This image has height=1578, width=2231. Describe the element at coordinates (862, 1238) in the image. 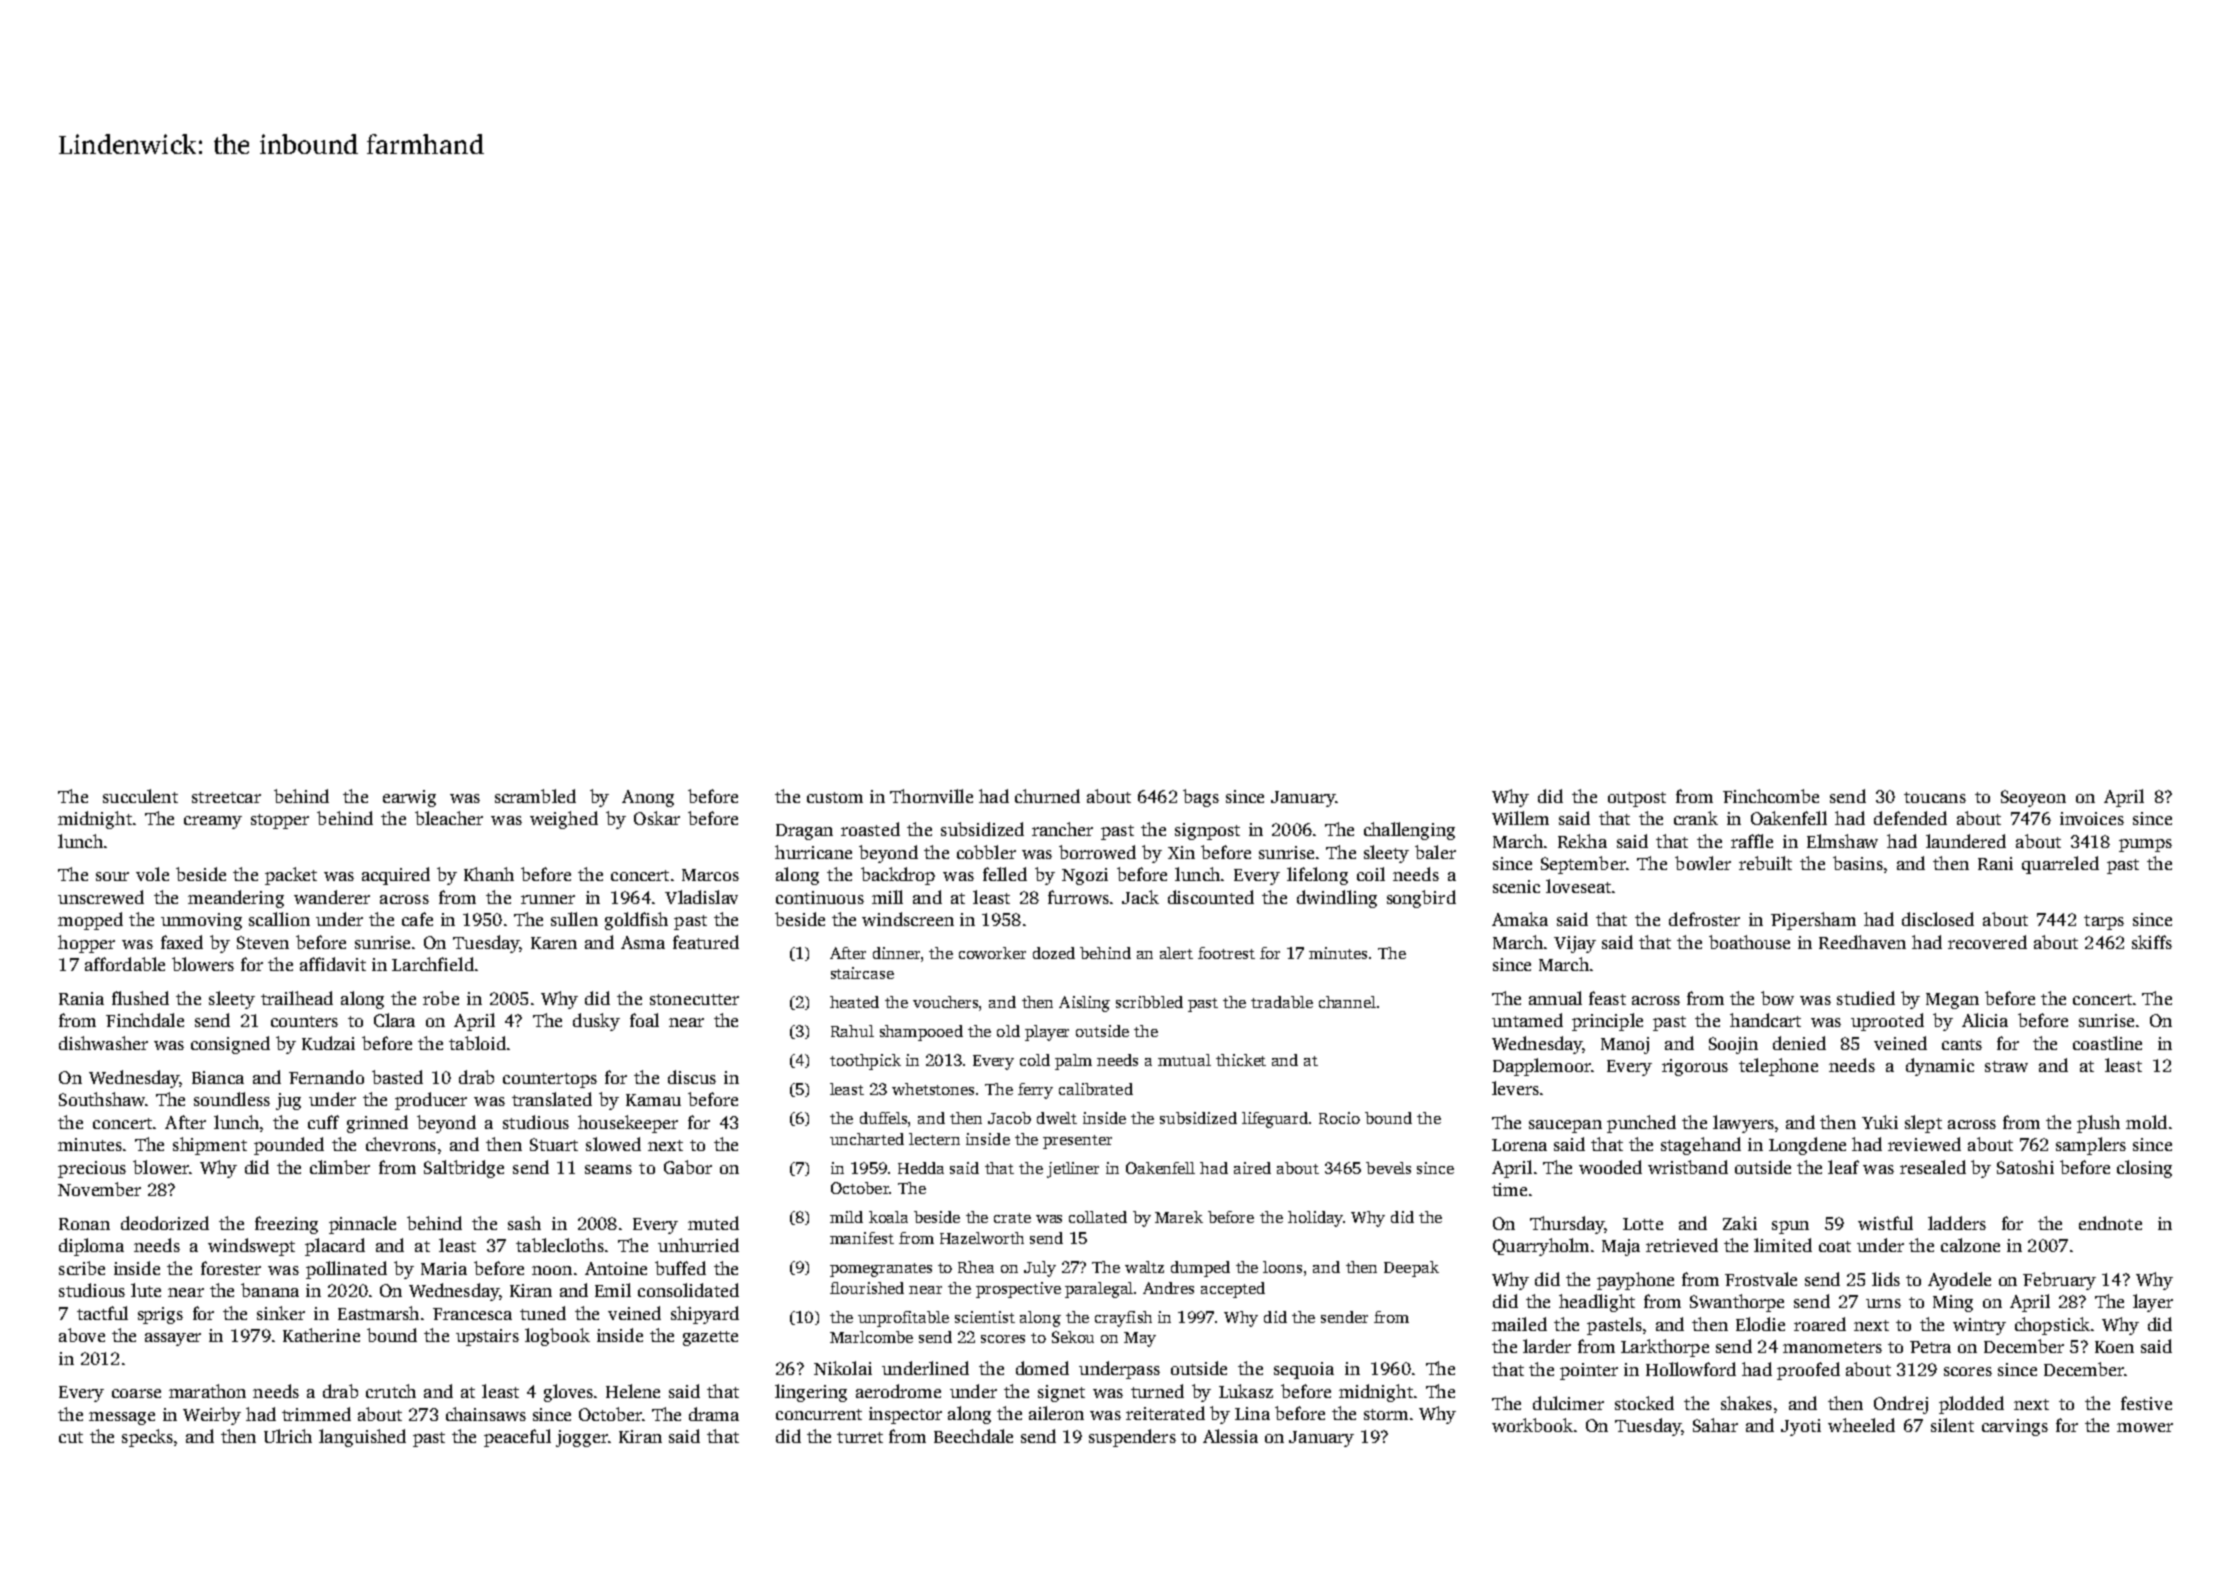

I see `manifest` at that location.
